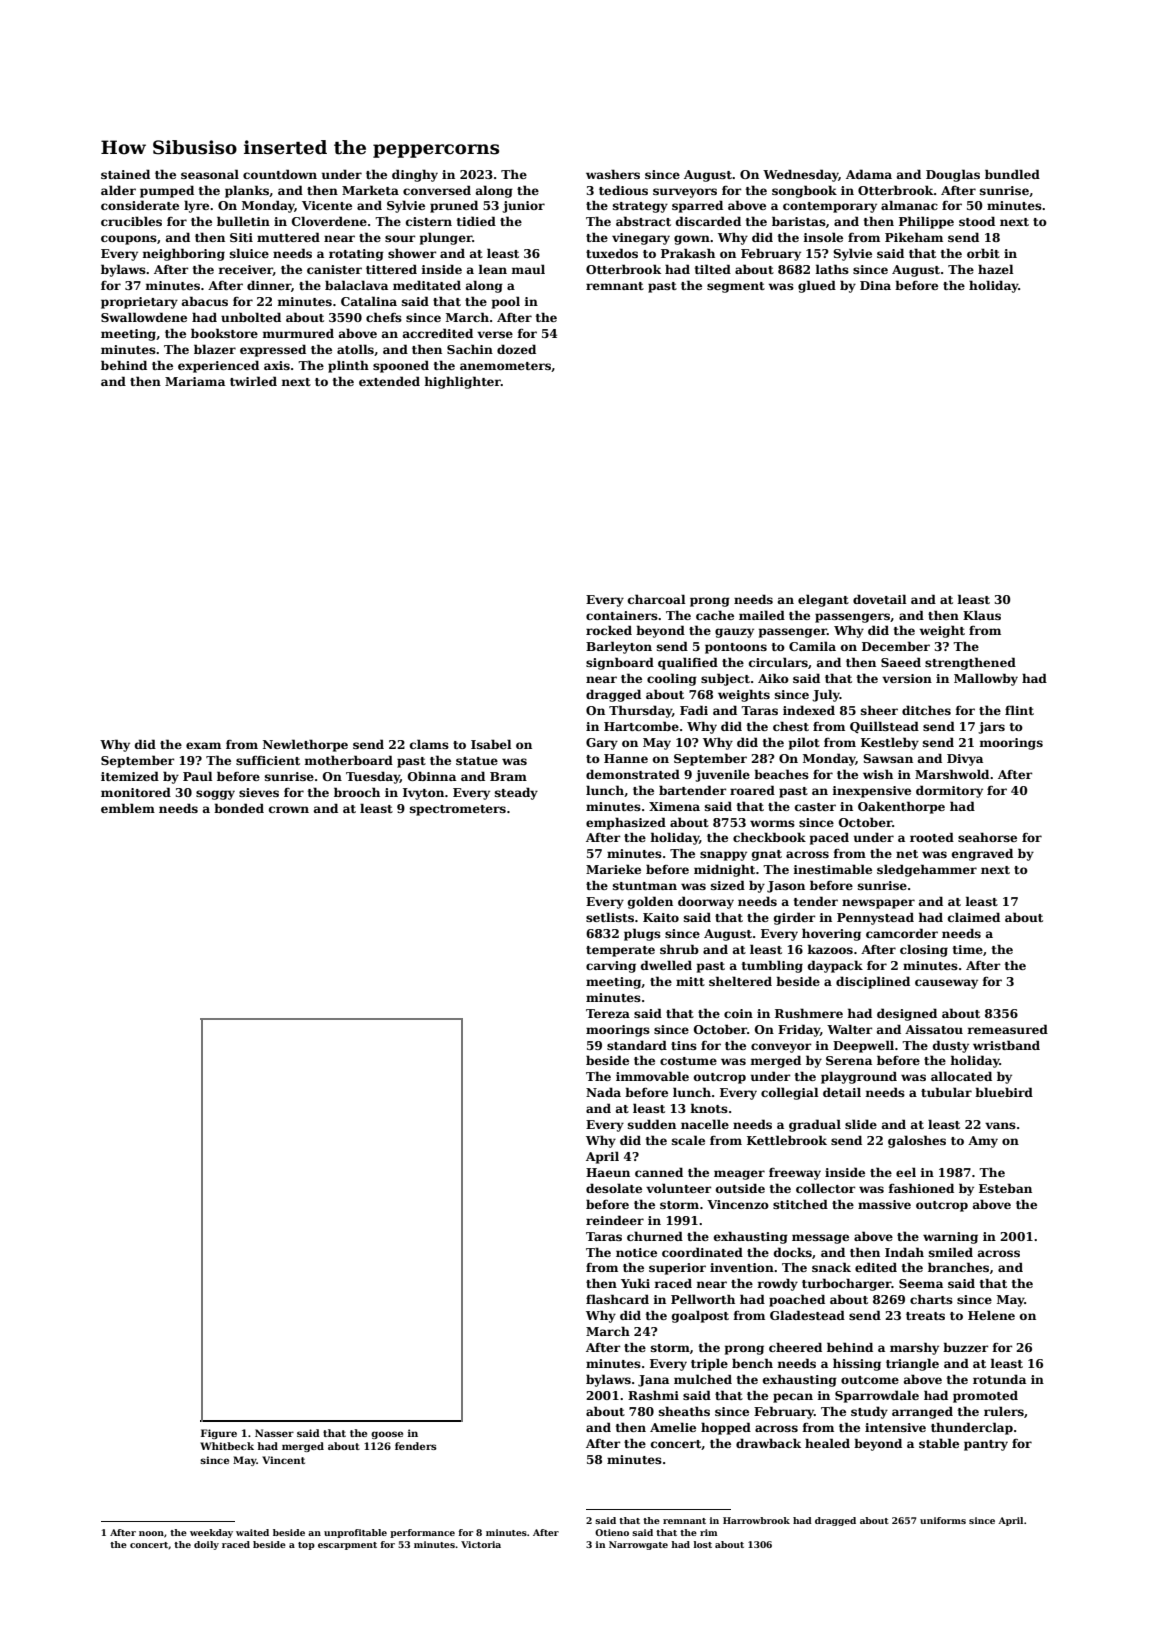 The width and height of the document is (1149, 1625). Describe the element at coordinates (458, 810) in the document. I see `spectrometers` at that location.
